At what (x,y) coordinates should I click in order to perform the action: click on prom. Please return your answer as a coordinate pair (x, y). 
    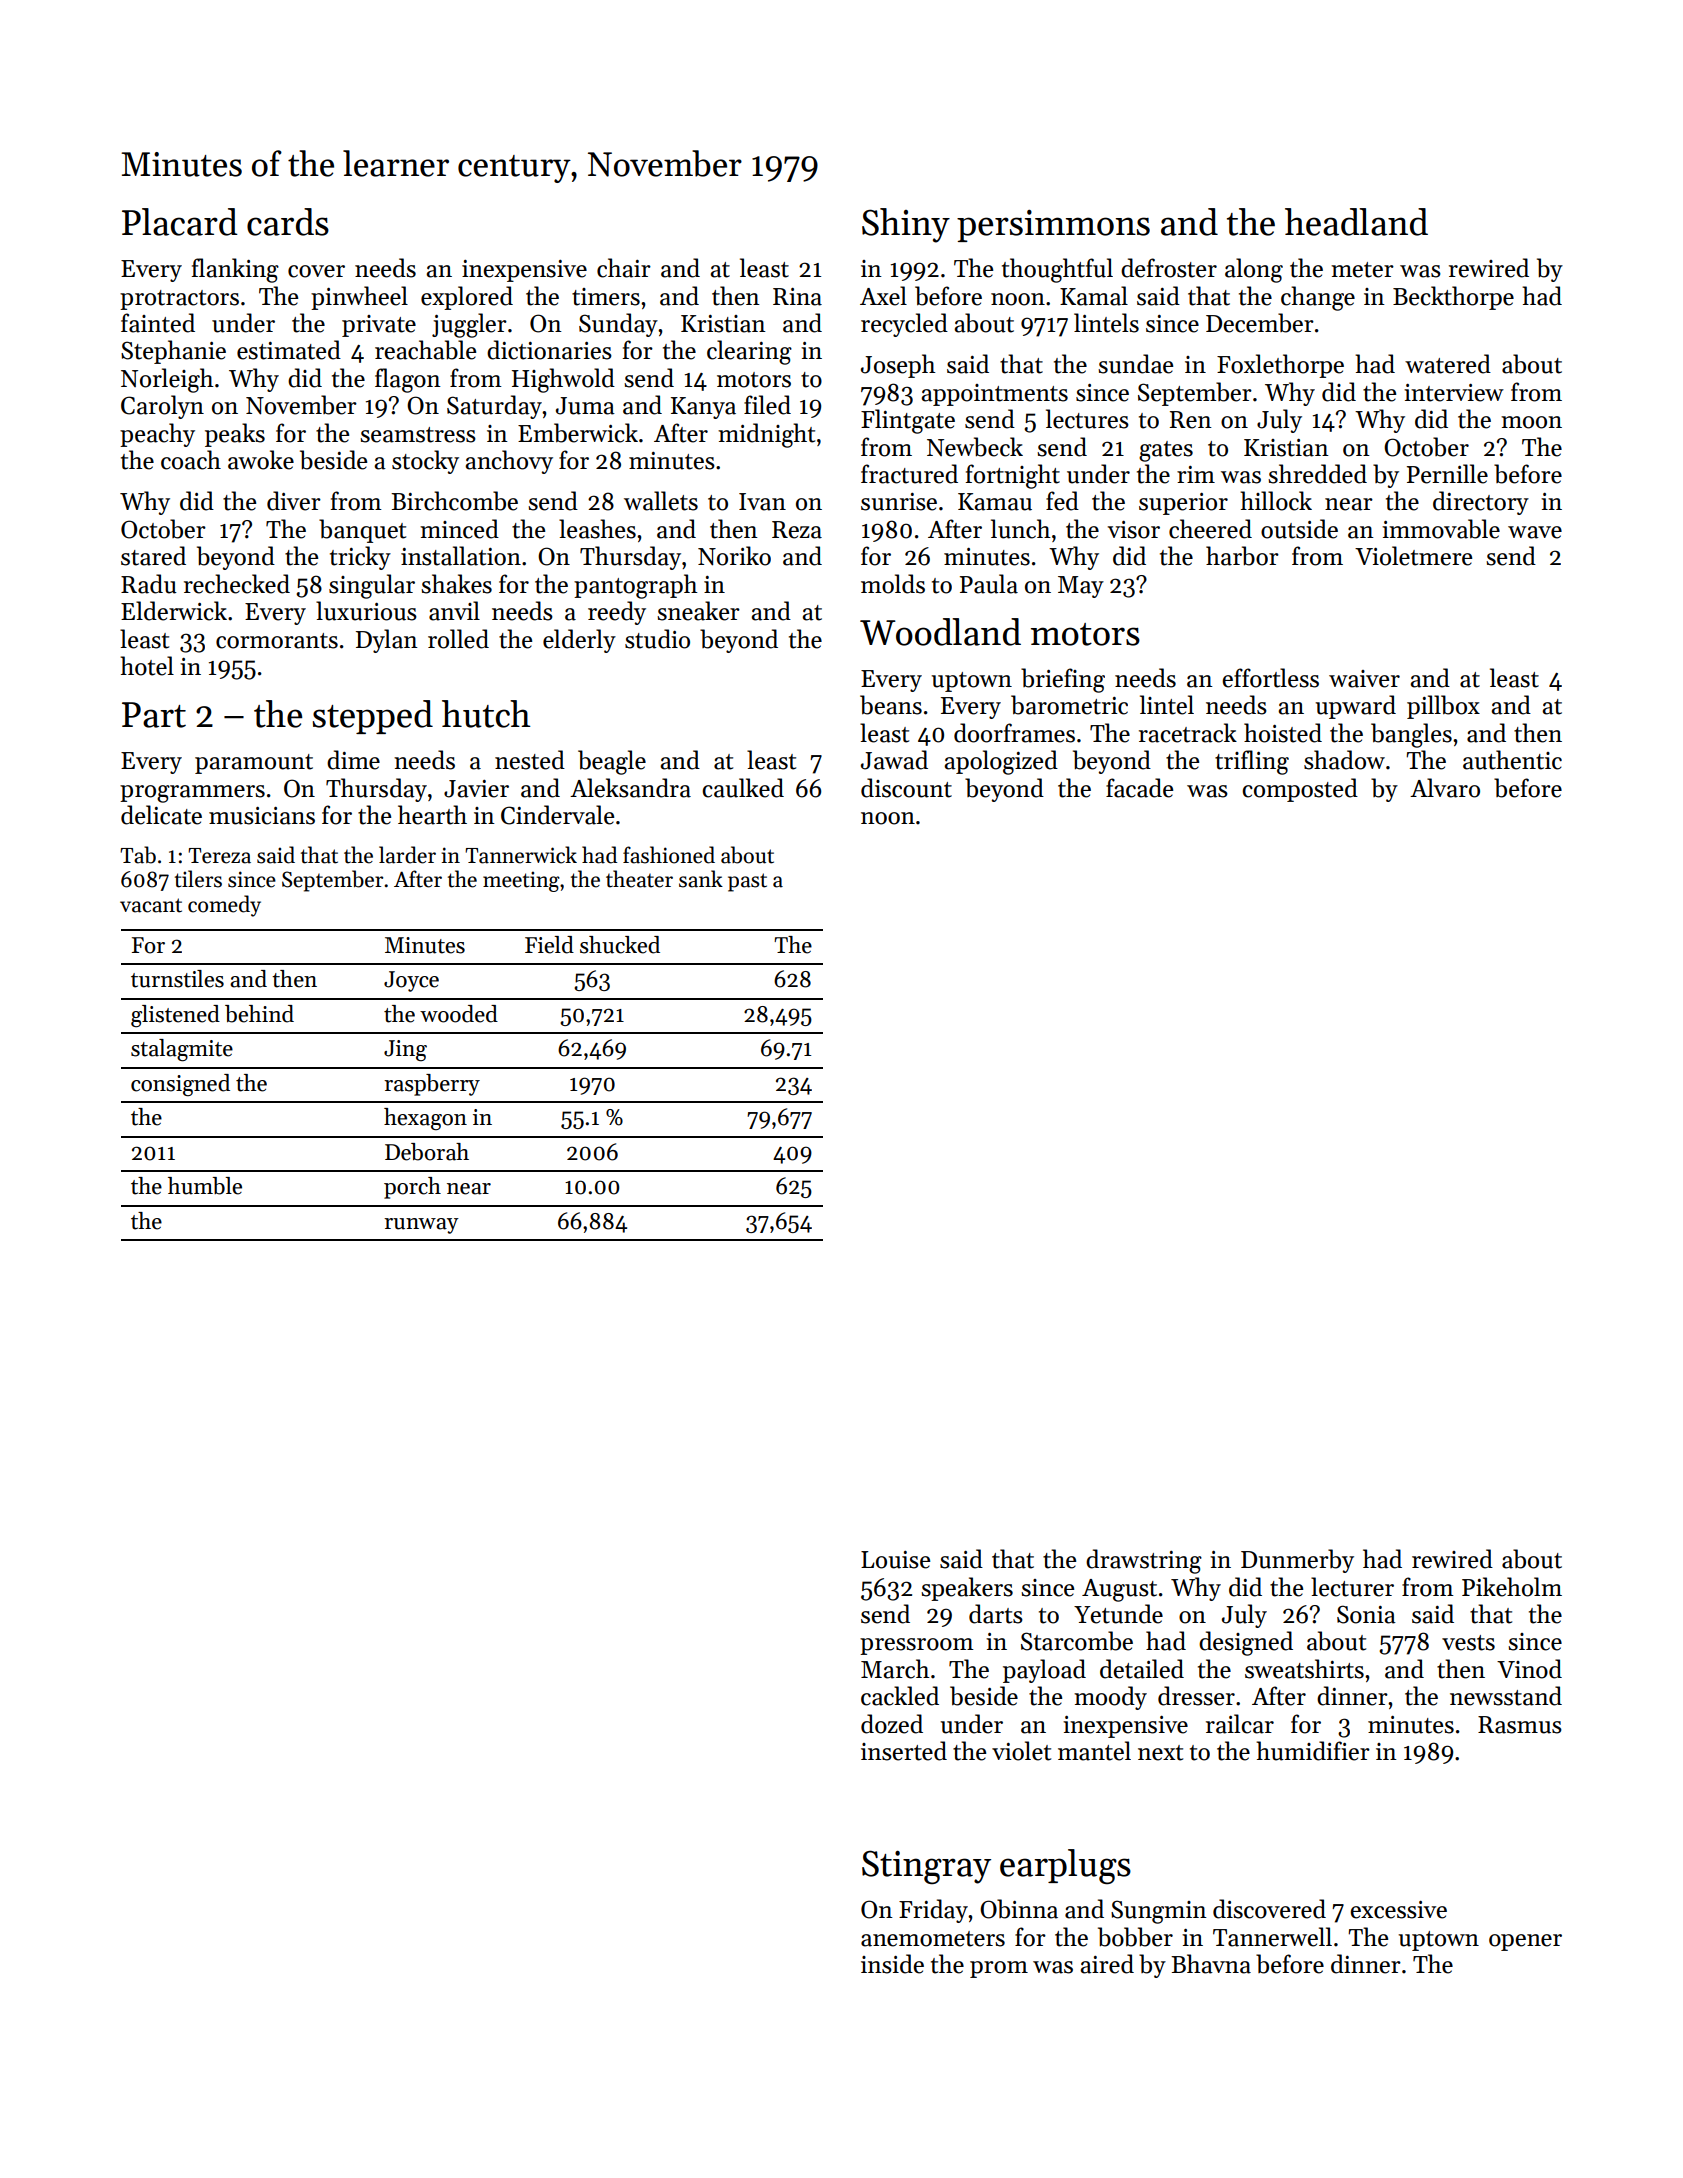
    Looking at the image, I should click on (999, 1969).
